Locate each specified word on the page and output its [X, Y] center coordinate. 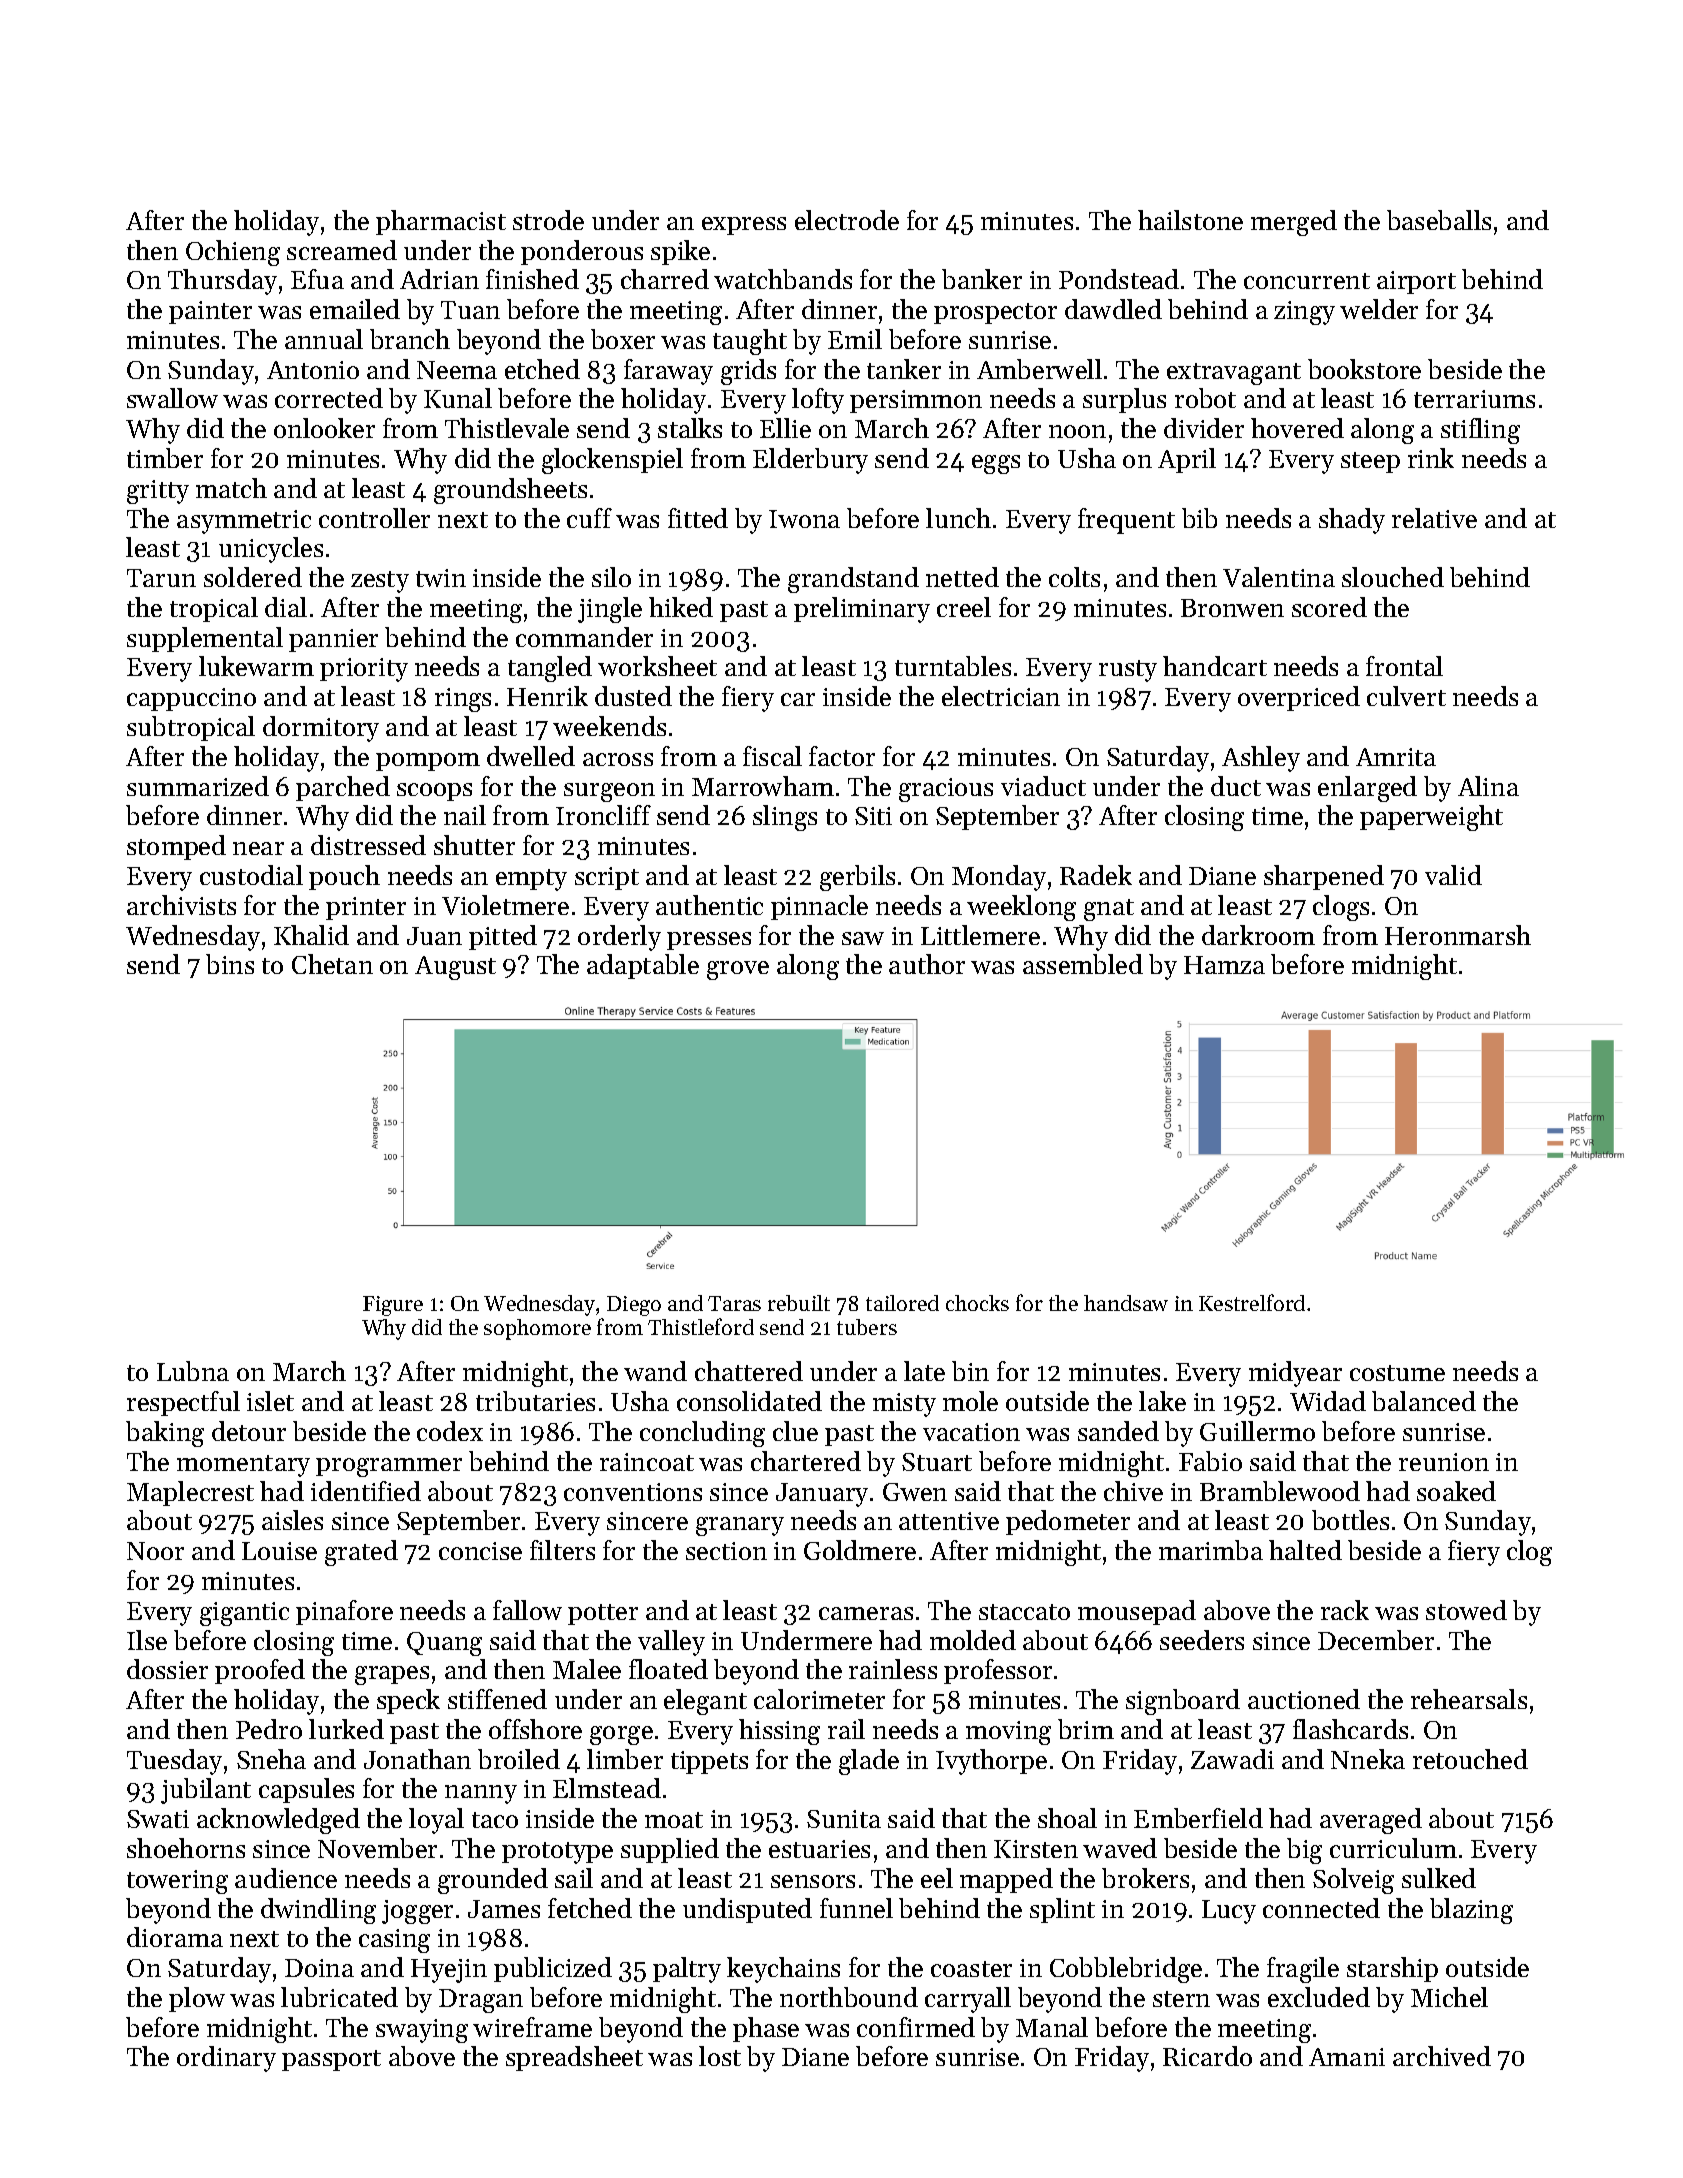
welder [1379, 309]
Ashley [1261, 759]
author [927, 964]
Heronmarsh [1458, 935]
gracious [946, 790]
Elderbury [810, 461]
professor [998, 1671]
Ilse [147, 1640]
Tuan [470, 310]
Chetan [332, 964]
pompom [428, 762]
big [1304, 1851]
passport [331, 2060]
